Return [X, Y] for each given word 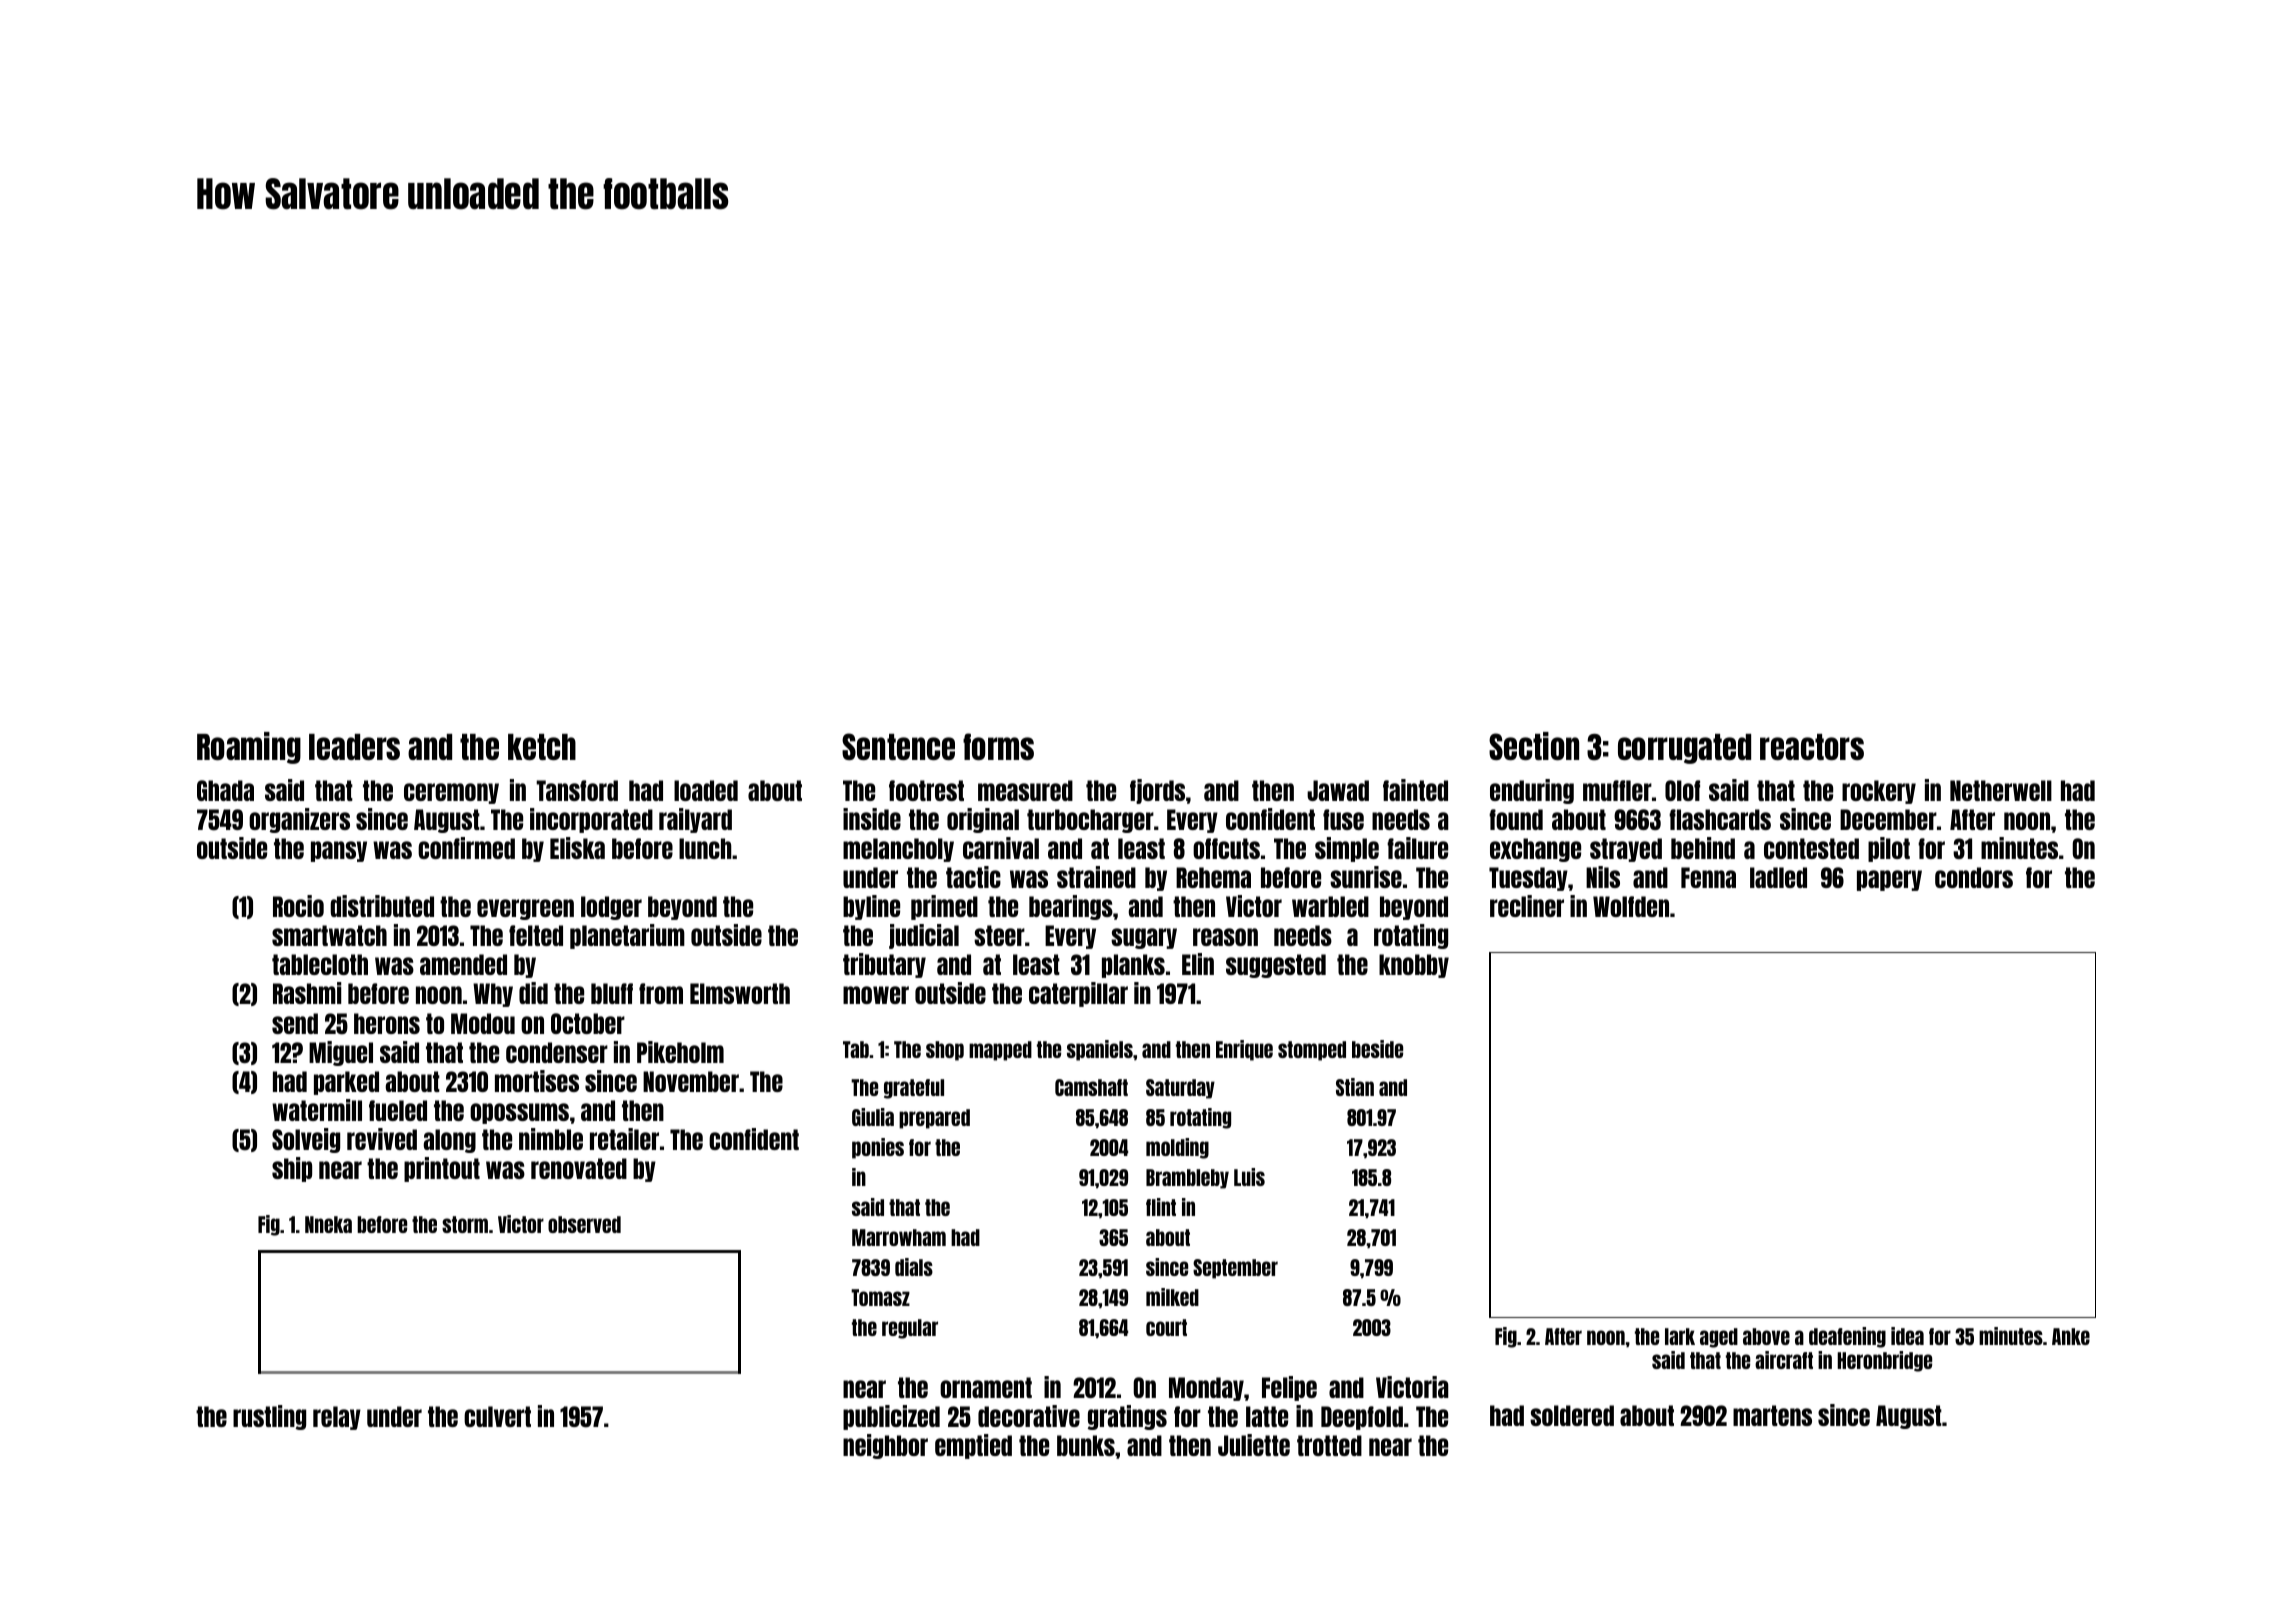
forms [998, 746]
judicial [924, 936]
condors [1974, 877]
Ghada [225, 790]
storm [465, 1224]
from [661, 993]
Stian [1355, 1087]
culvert [497, 1416]
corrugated [1684, 749]
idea [1907, 1336]
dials [914, 1267]
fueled [398, 1110]
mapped [1000, 1051]
